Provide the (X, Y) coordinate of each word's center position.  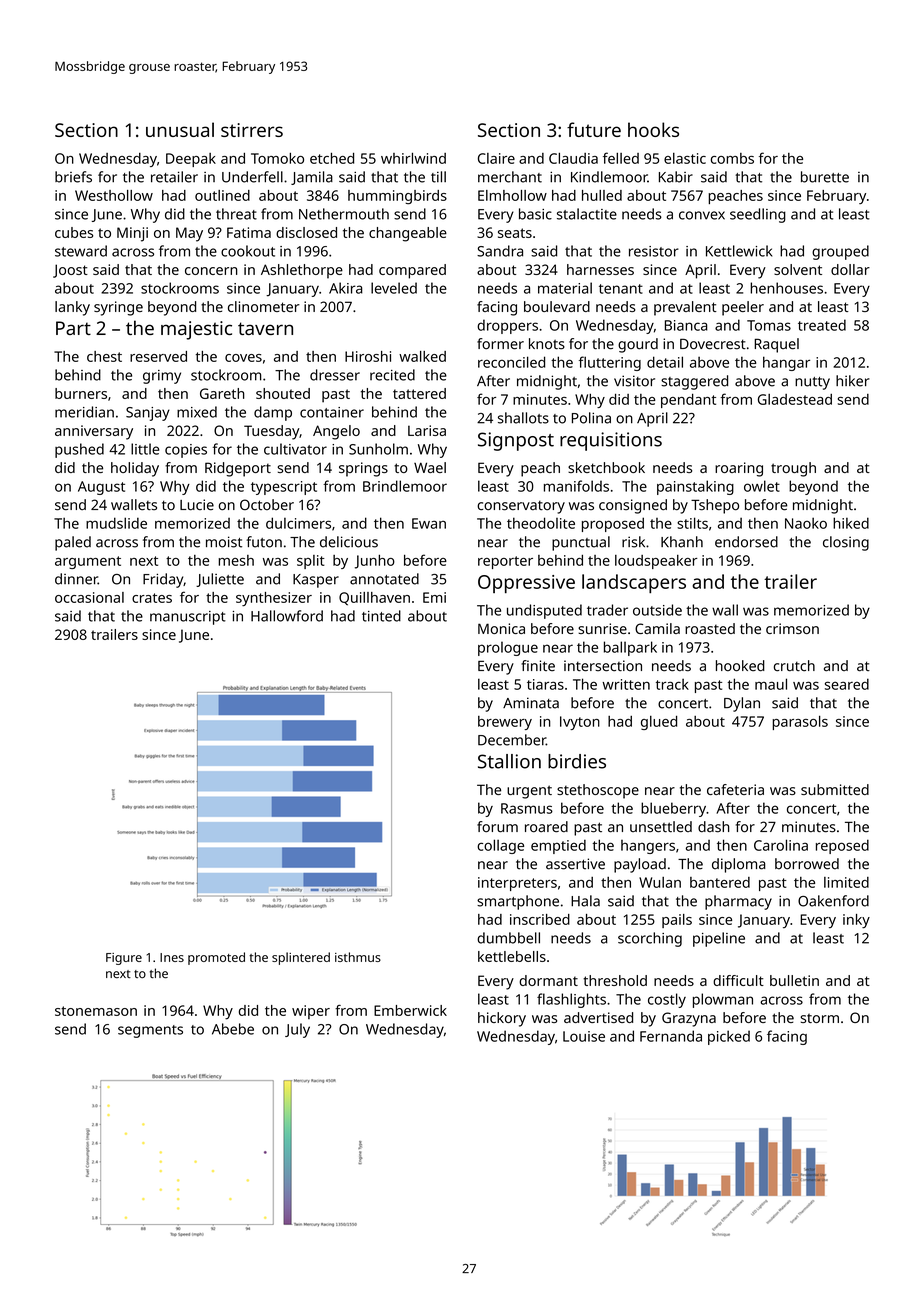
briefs (73, 177)
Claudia (573, 158)
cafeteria (735, 789)
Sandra (500, 251)
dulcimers (298, 523)
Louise (584, 1036)
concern (211, 271)
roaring (739, 469)
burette (825, 177)
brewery (505, 723)
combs (732, 158)
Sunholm (378, 449)
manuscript (188, 618)
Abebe (233, 1029)
